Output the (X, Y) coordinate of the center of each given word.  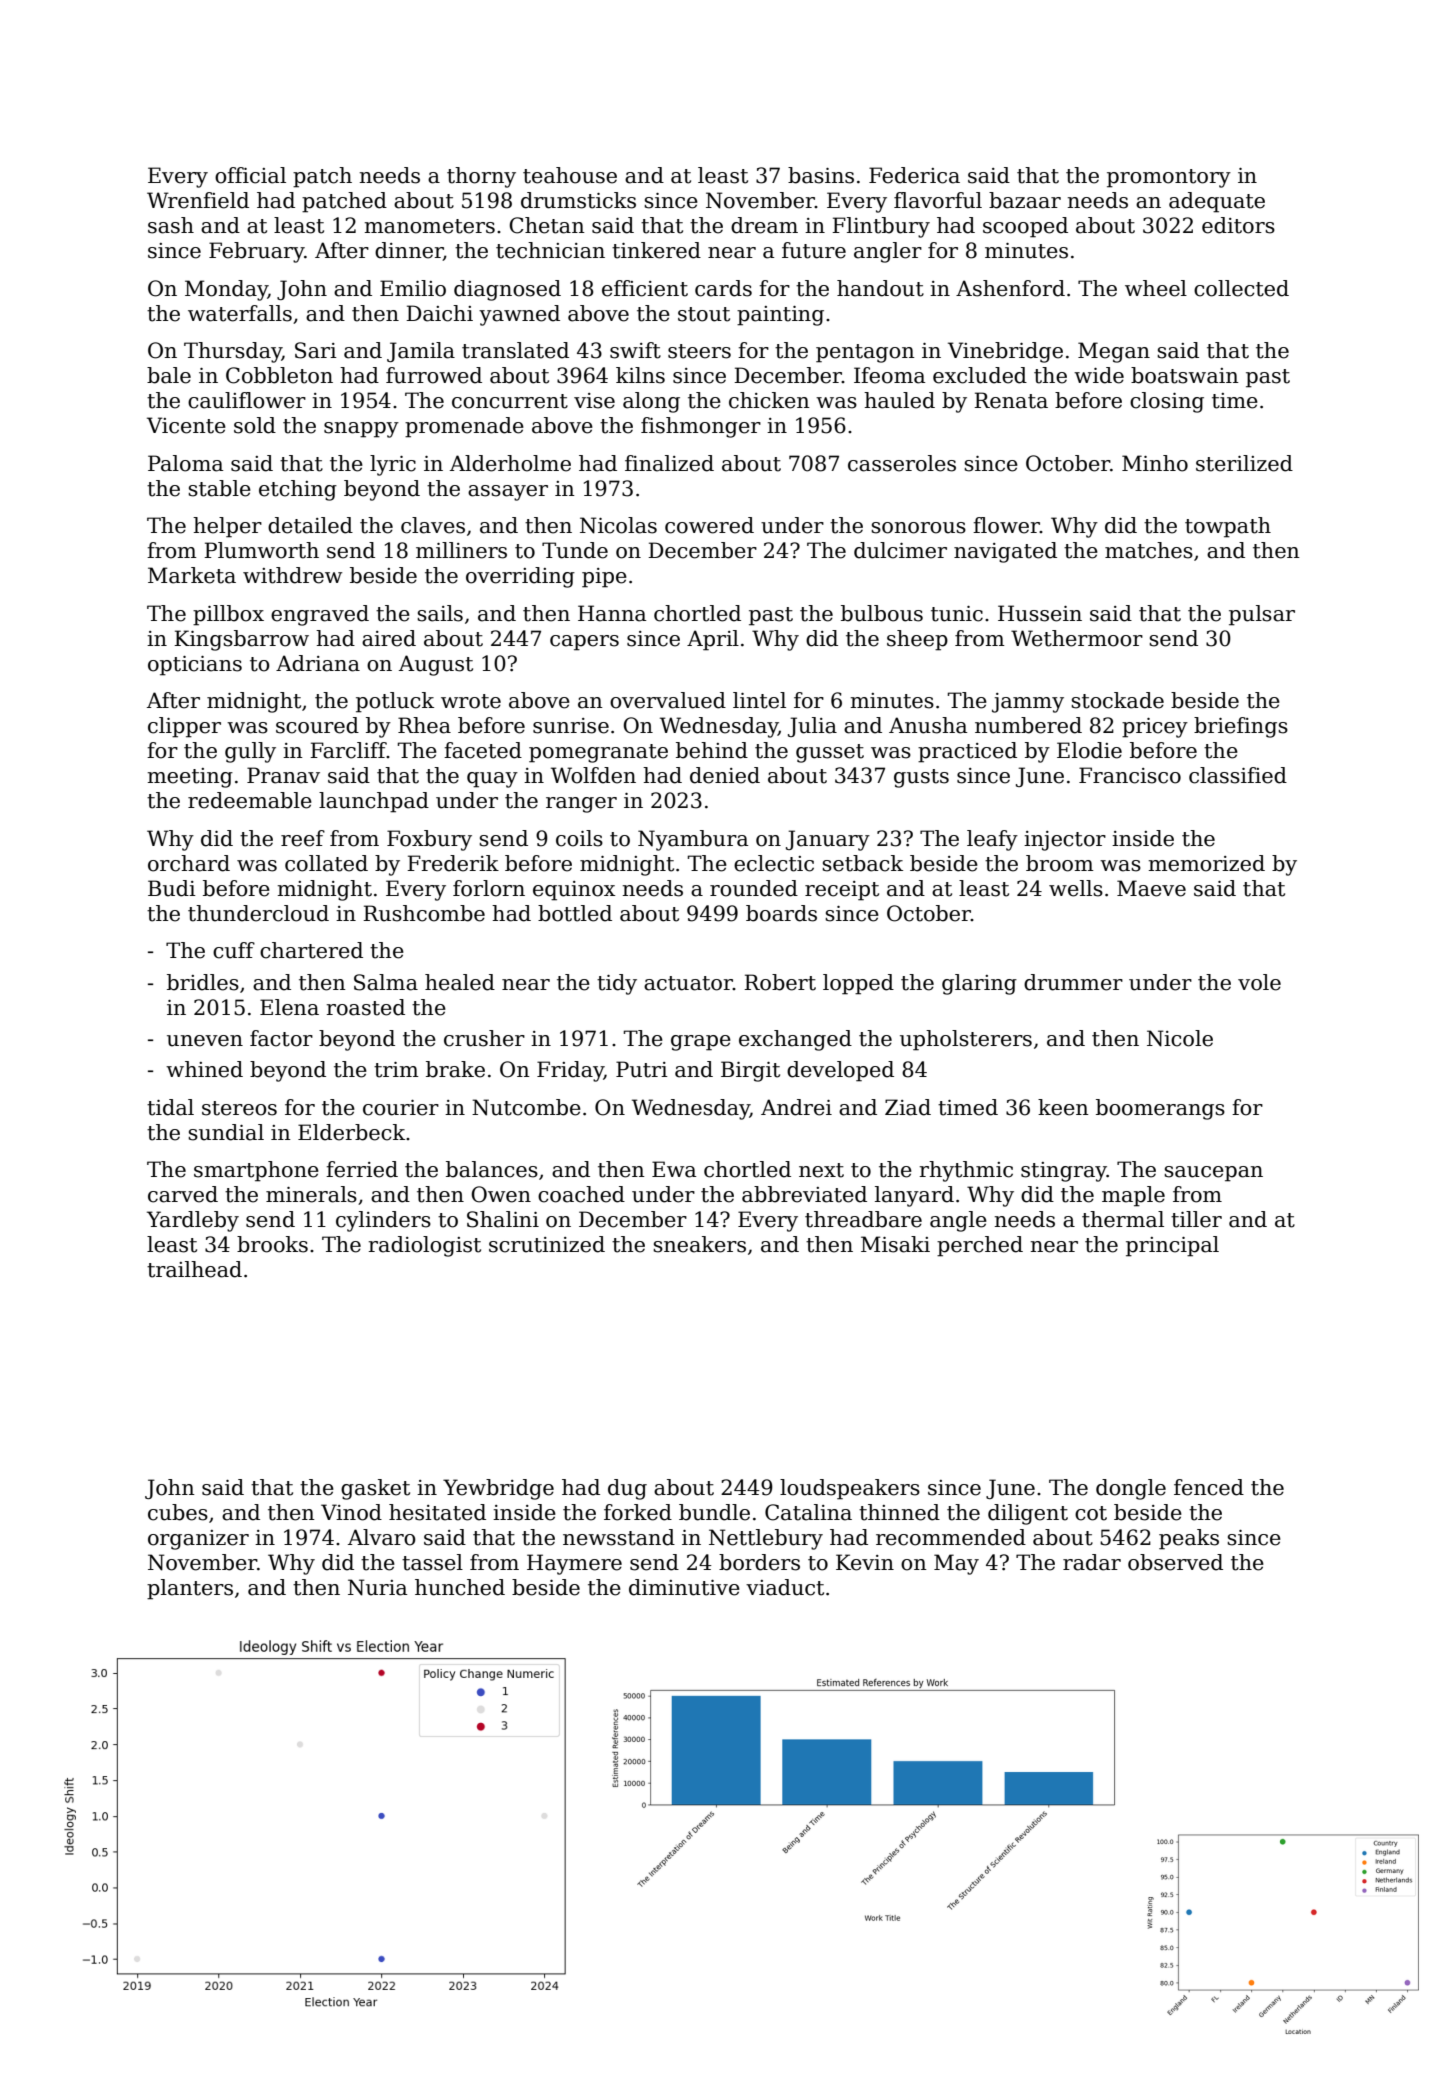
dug (627, 1489)
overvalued (668, 700)
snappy (361, 430)
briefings (1241, 727)
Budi (172, 888)
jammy (1028, 703)
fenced (1209, 1487)
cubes (178, 1512)
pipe (604, 578)
